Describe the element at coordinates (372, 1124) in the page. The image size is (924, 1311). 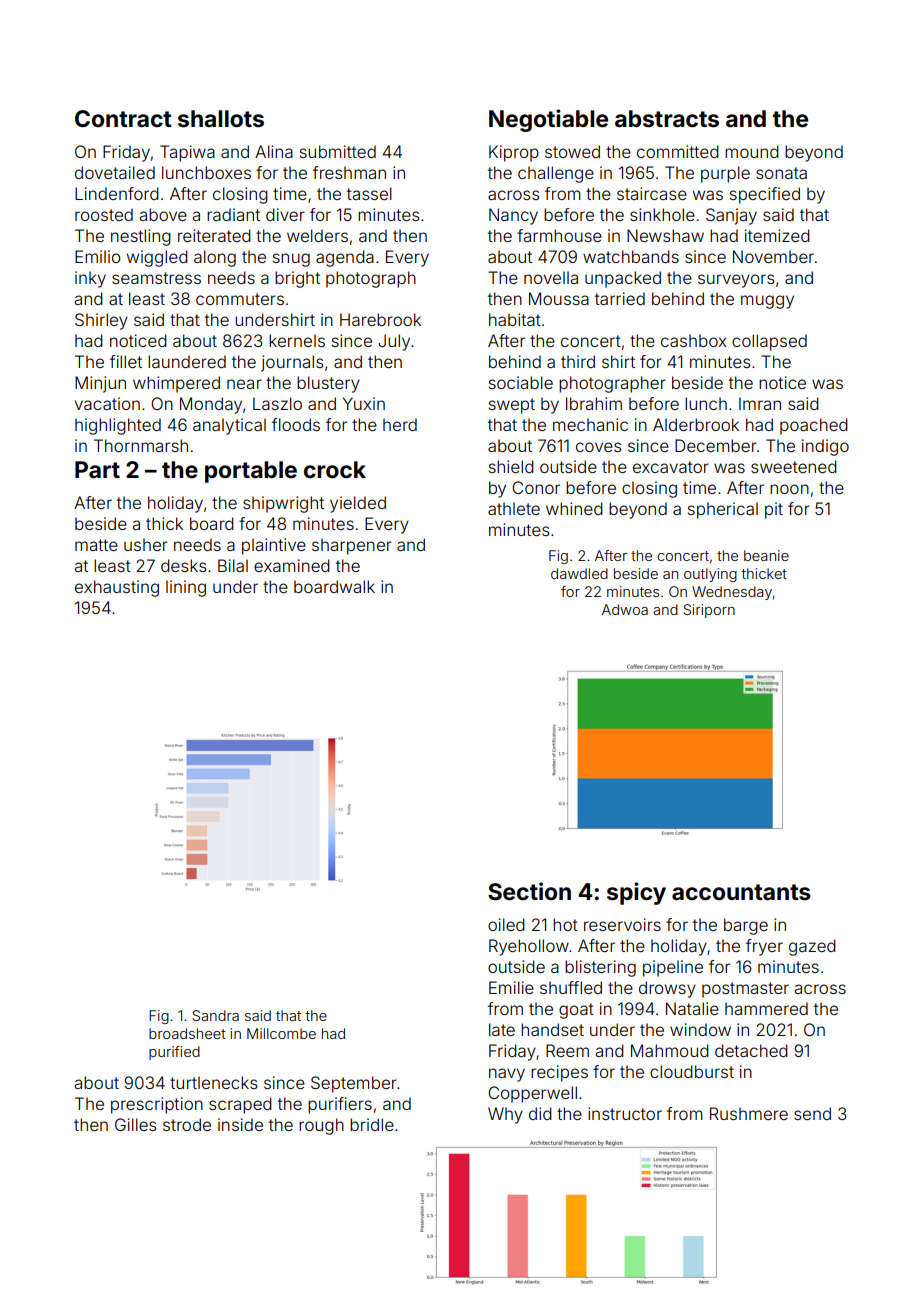
I see `bridle` at that location.
